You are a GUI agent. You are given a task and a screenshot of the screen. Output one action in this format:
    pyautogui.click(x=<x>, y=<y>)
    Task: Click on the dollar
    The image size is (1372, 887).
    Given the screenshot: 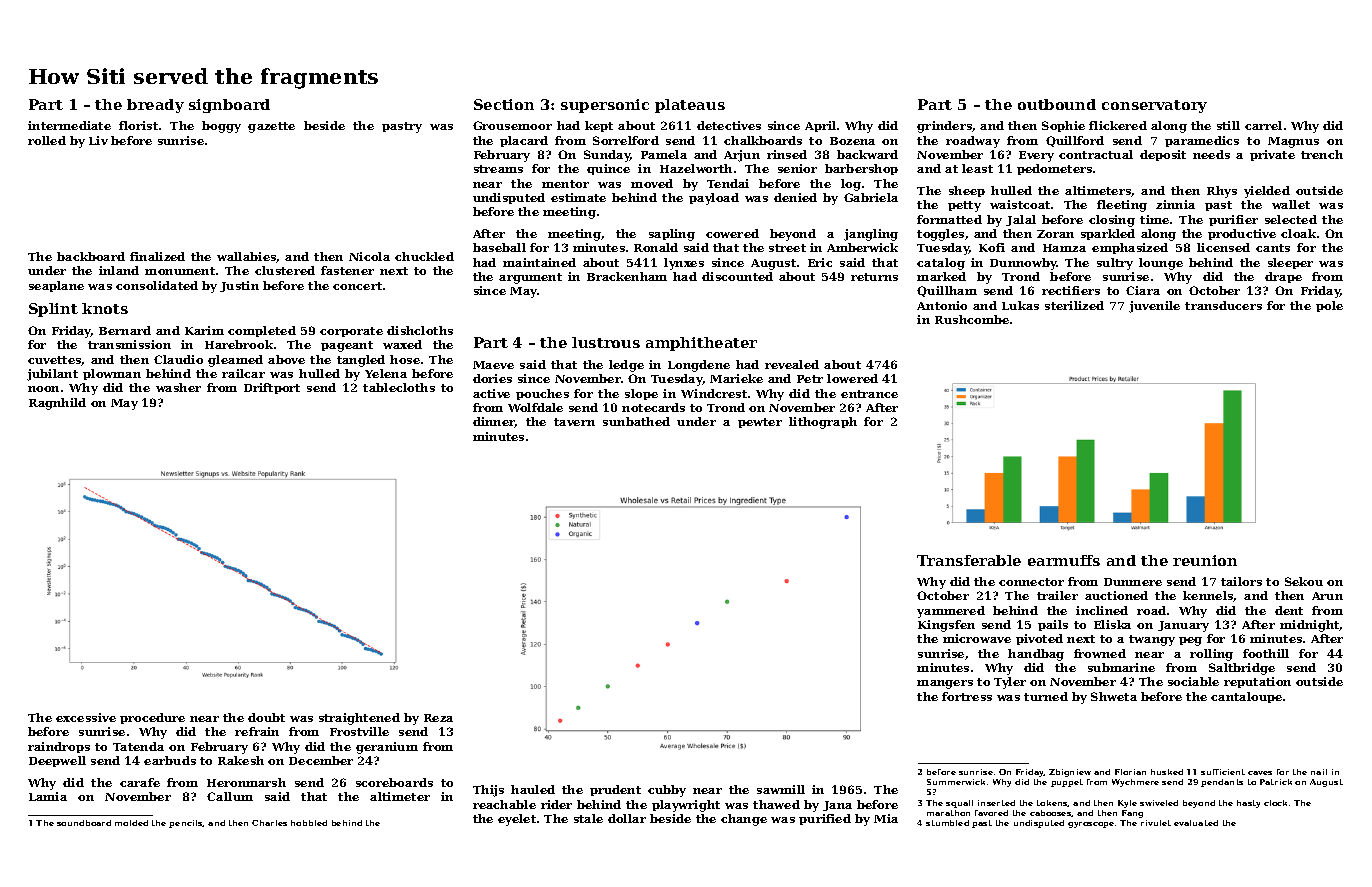 What is the action you would take?
    pyautogui.click(x=627, y=818)
